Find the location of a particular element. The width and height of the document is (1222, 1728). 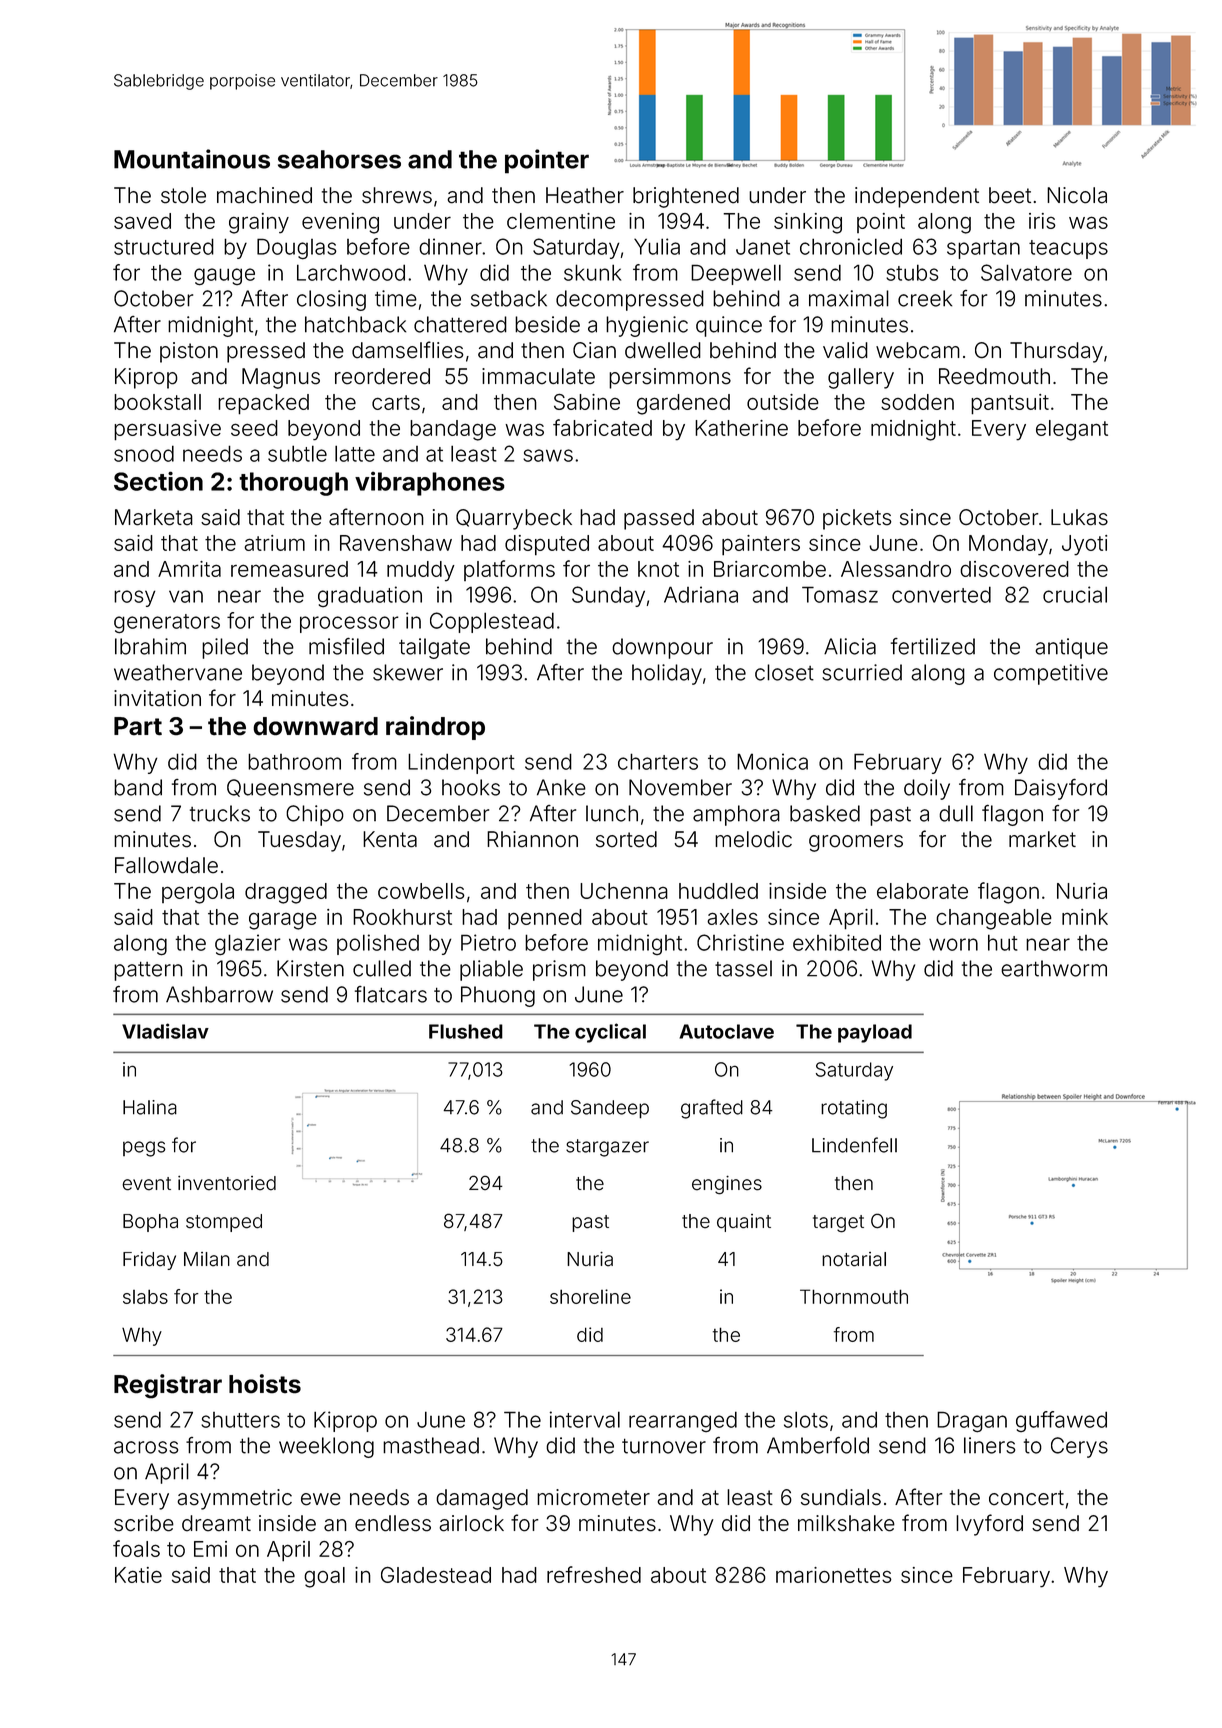

chattered is located at coordinates (460, 324).
